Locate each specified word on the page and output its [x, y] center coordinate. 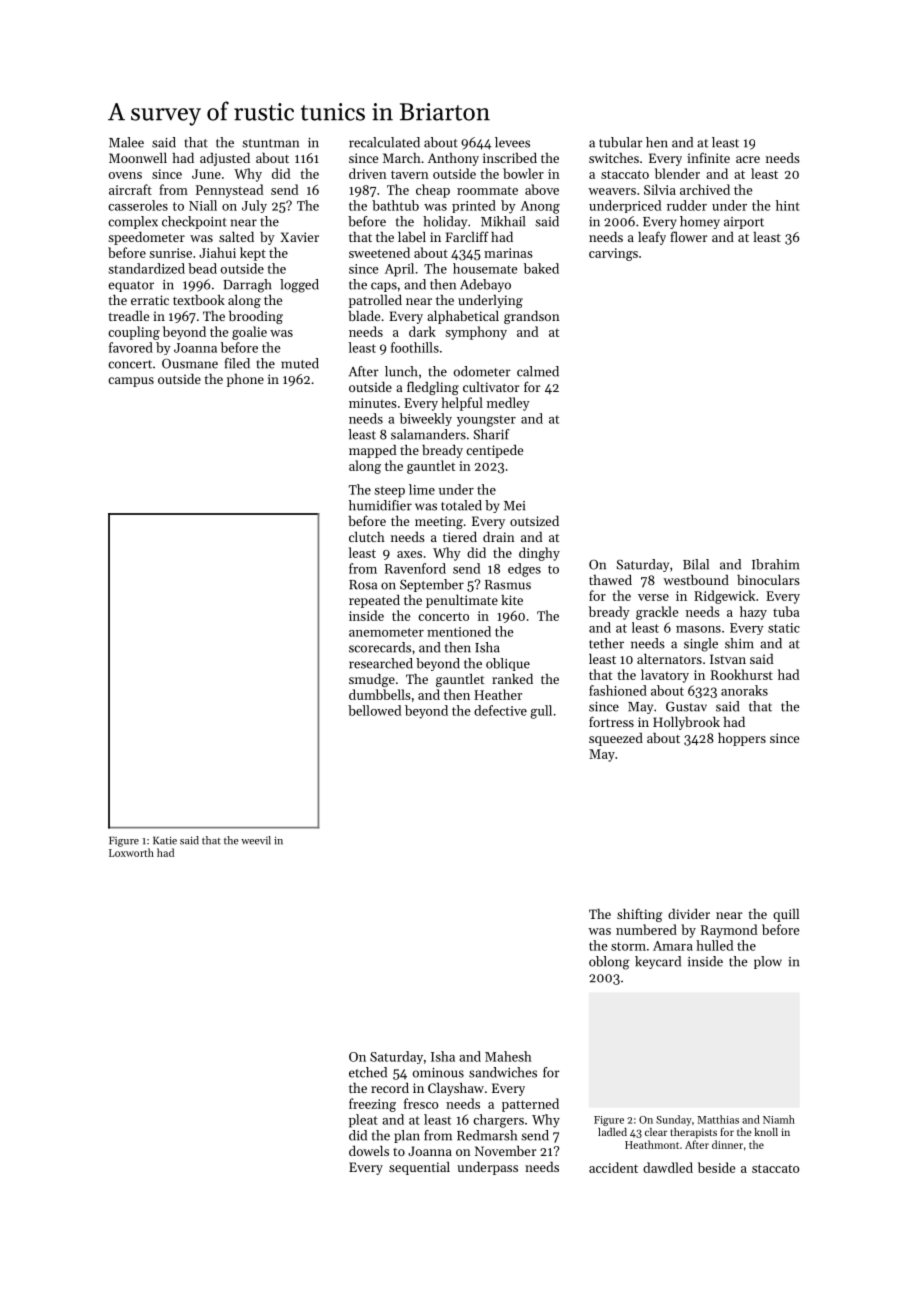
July [254, 206]
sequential [419, 1168]
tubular [621, 142]
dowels [369, 1150]
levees [512, 142]
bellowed [374, 710]
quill [786, 915]
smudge [372, 680]
